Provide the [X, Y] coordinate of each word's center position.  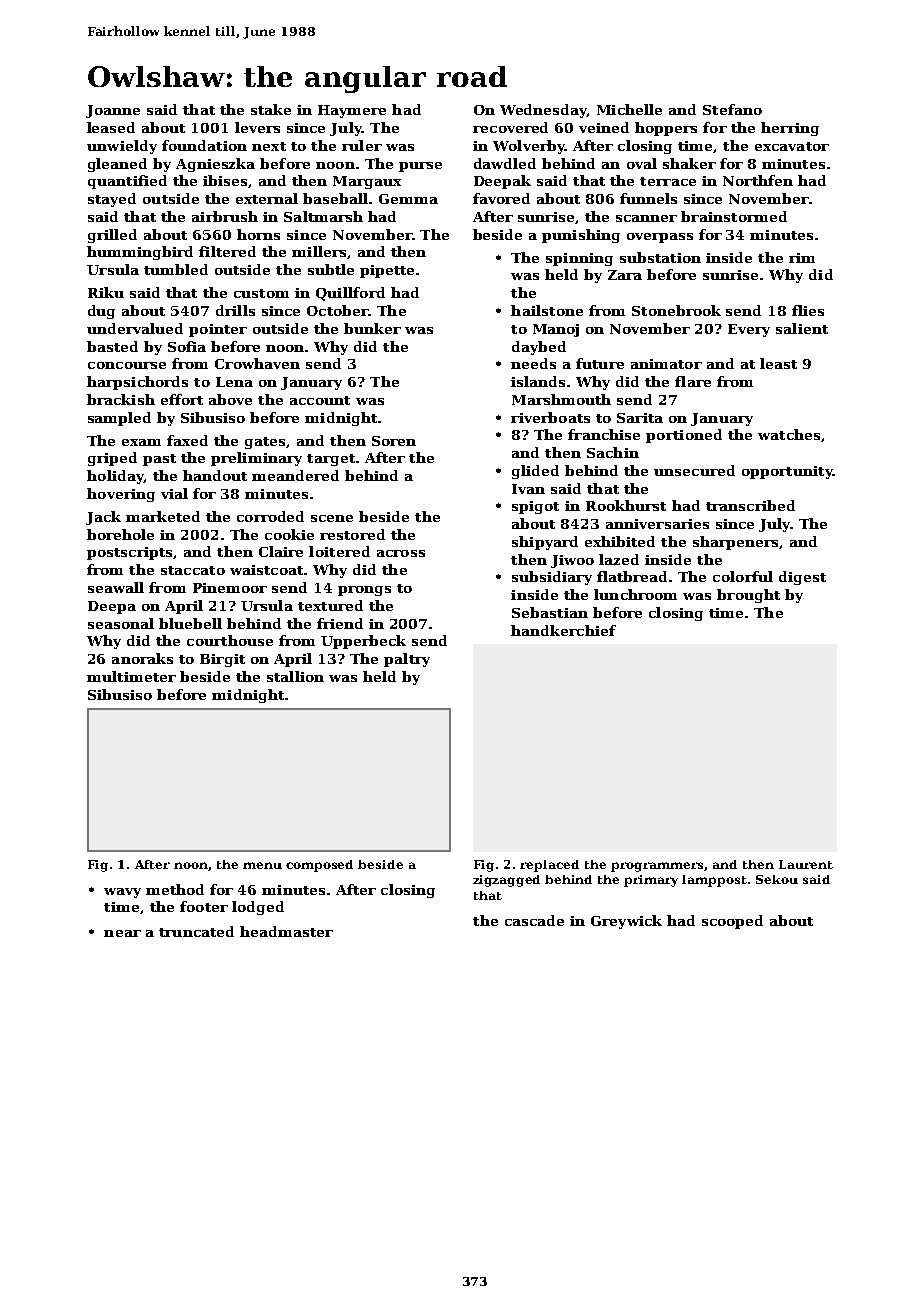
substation [660, 257]
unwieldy [122, 147]
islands [538, 381]
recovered [510, 127]
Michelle [629, 109]
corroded [270, 516]
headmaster [286, 931]
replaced [549, 866]
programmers [657, 867]
